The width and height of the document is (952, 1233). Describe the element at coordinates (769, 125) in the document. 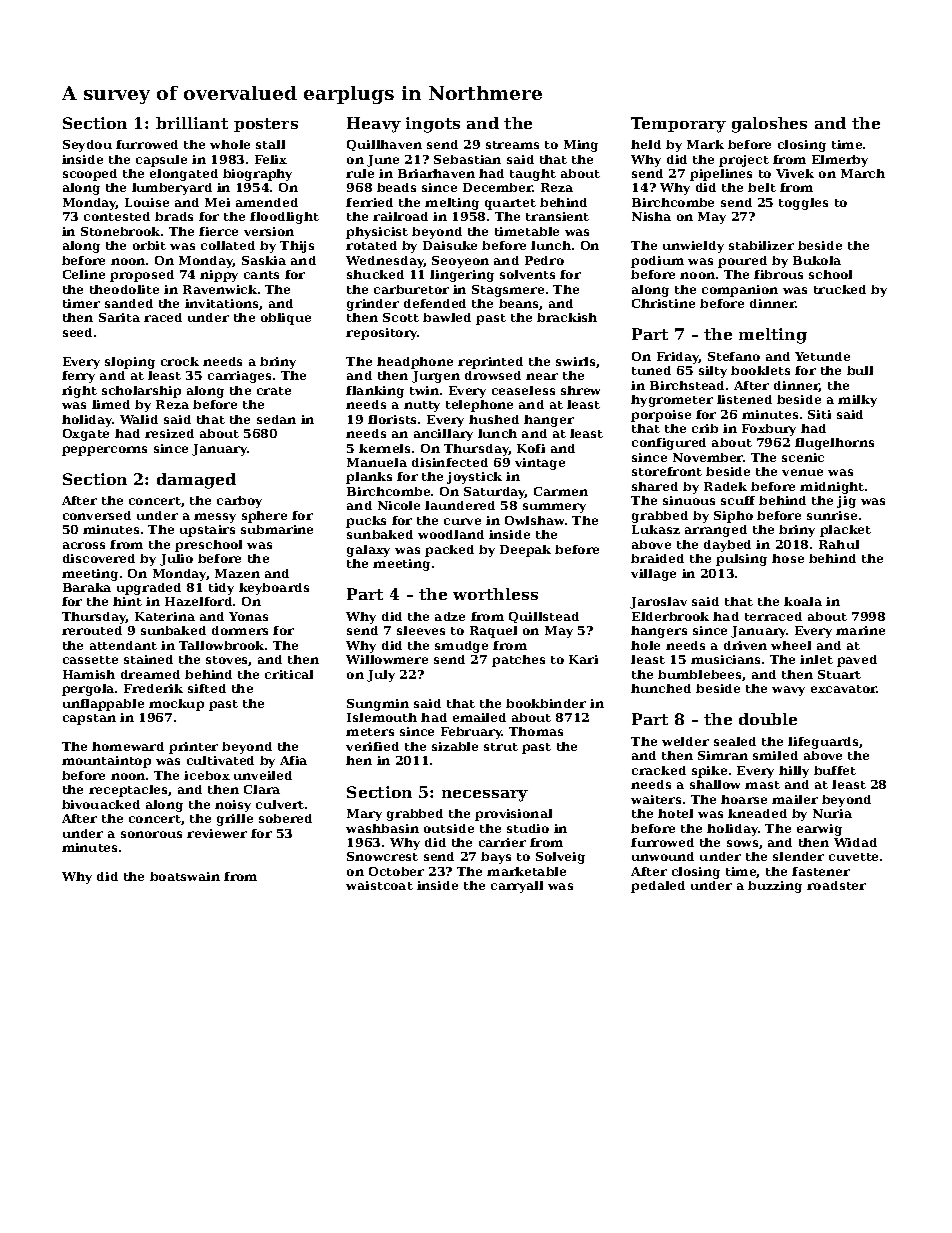

I see `galoshes` at that location.
